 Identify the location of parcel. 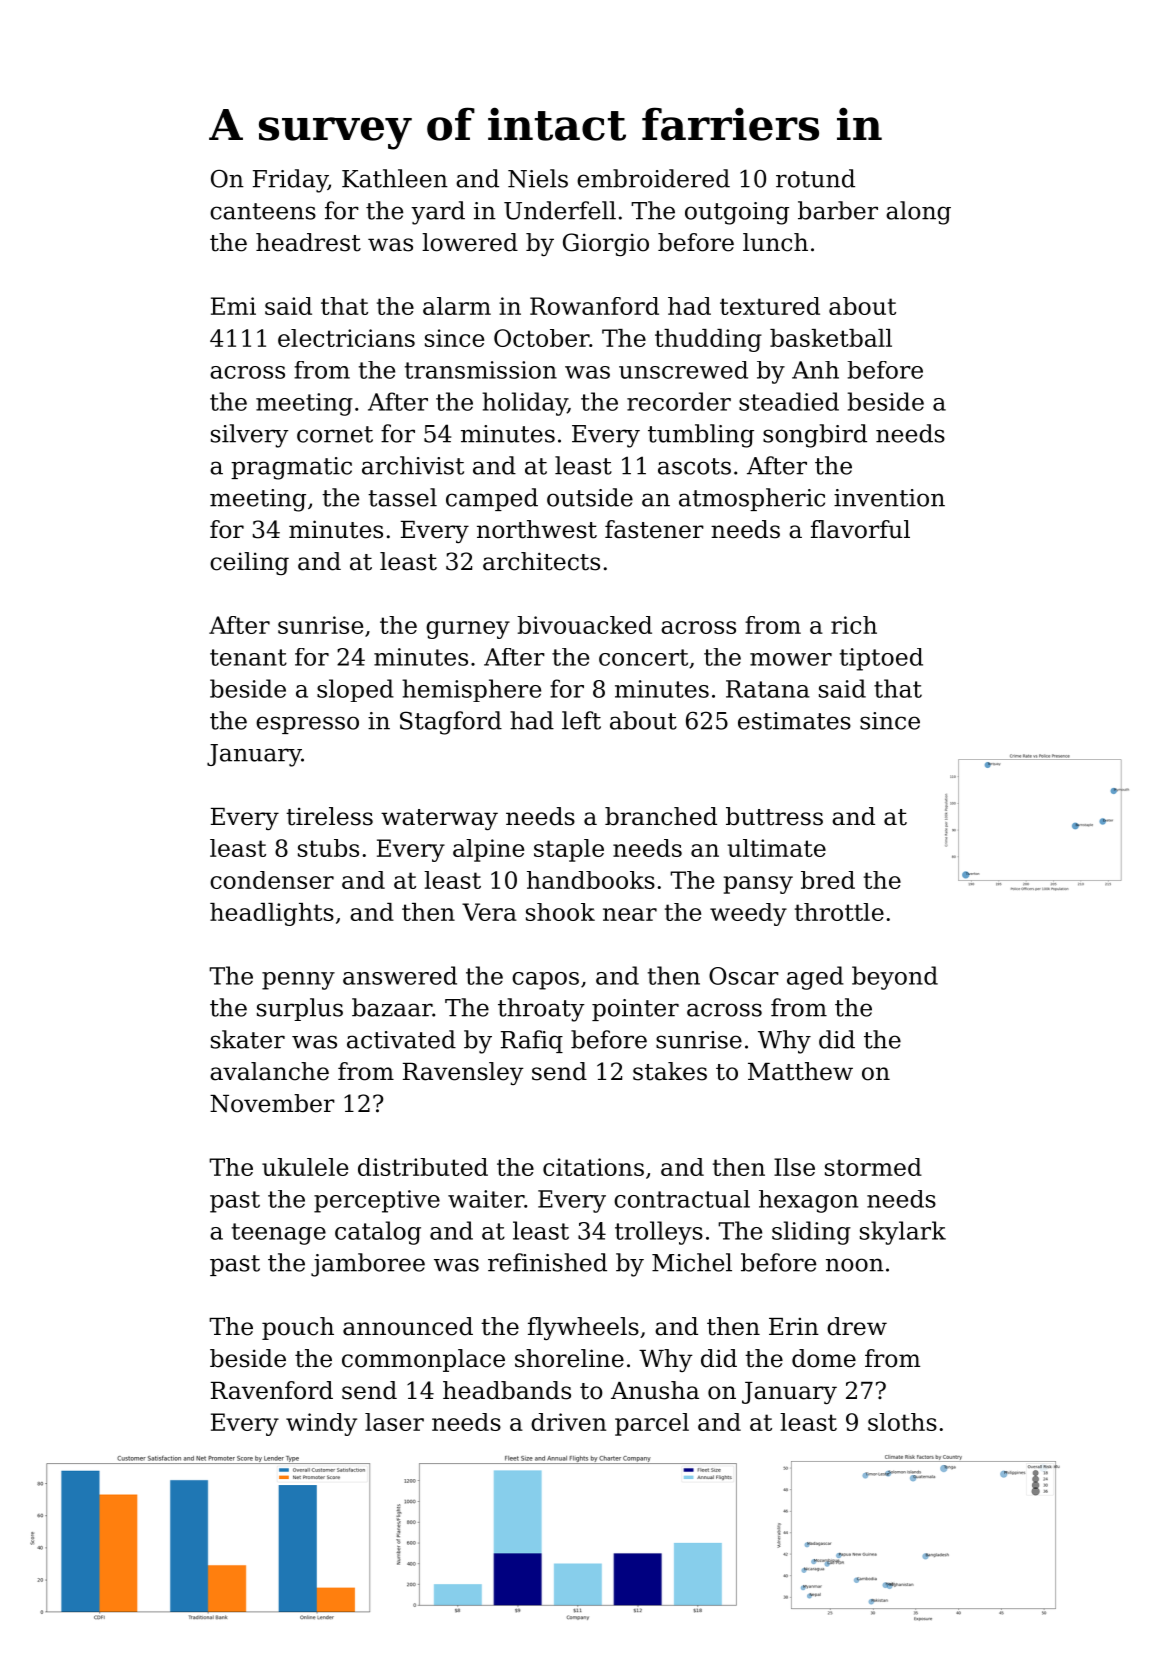
(652, 1424).
